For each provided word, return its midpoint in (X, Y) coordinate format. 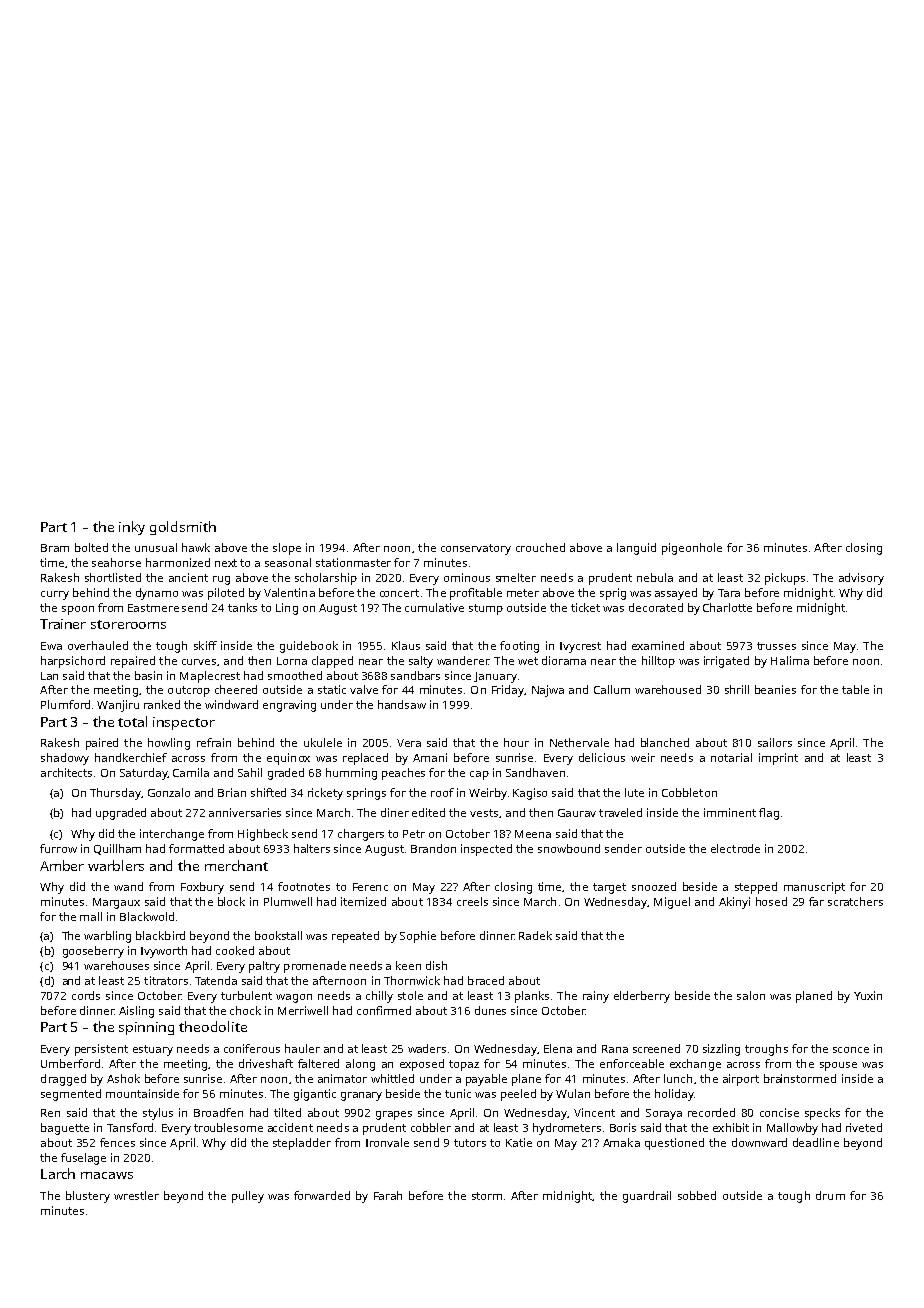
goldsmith (183, 528)
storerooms (128, 624)
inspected (486, 850)
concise (779, 1112)
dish (436, 965)
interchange (172, 835)
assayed (676, 594)
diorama (564, 660)
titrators (166, 980)
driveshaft (266, 1063)
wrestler (136, 1195)
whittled (392, 1078)
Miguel (672, 903)
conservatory (476, 549)
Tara (729, 593)
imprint (778, 759)
